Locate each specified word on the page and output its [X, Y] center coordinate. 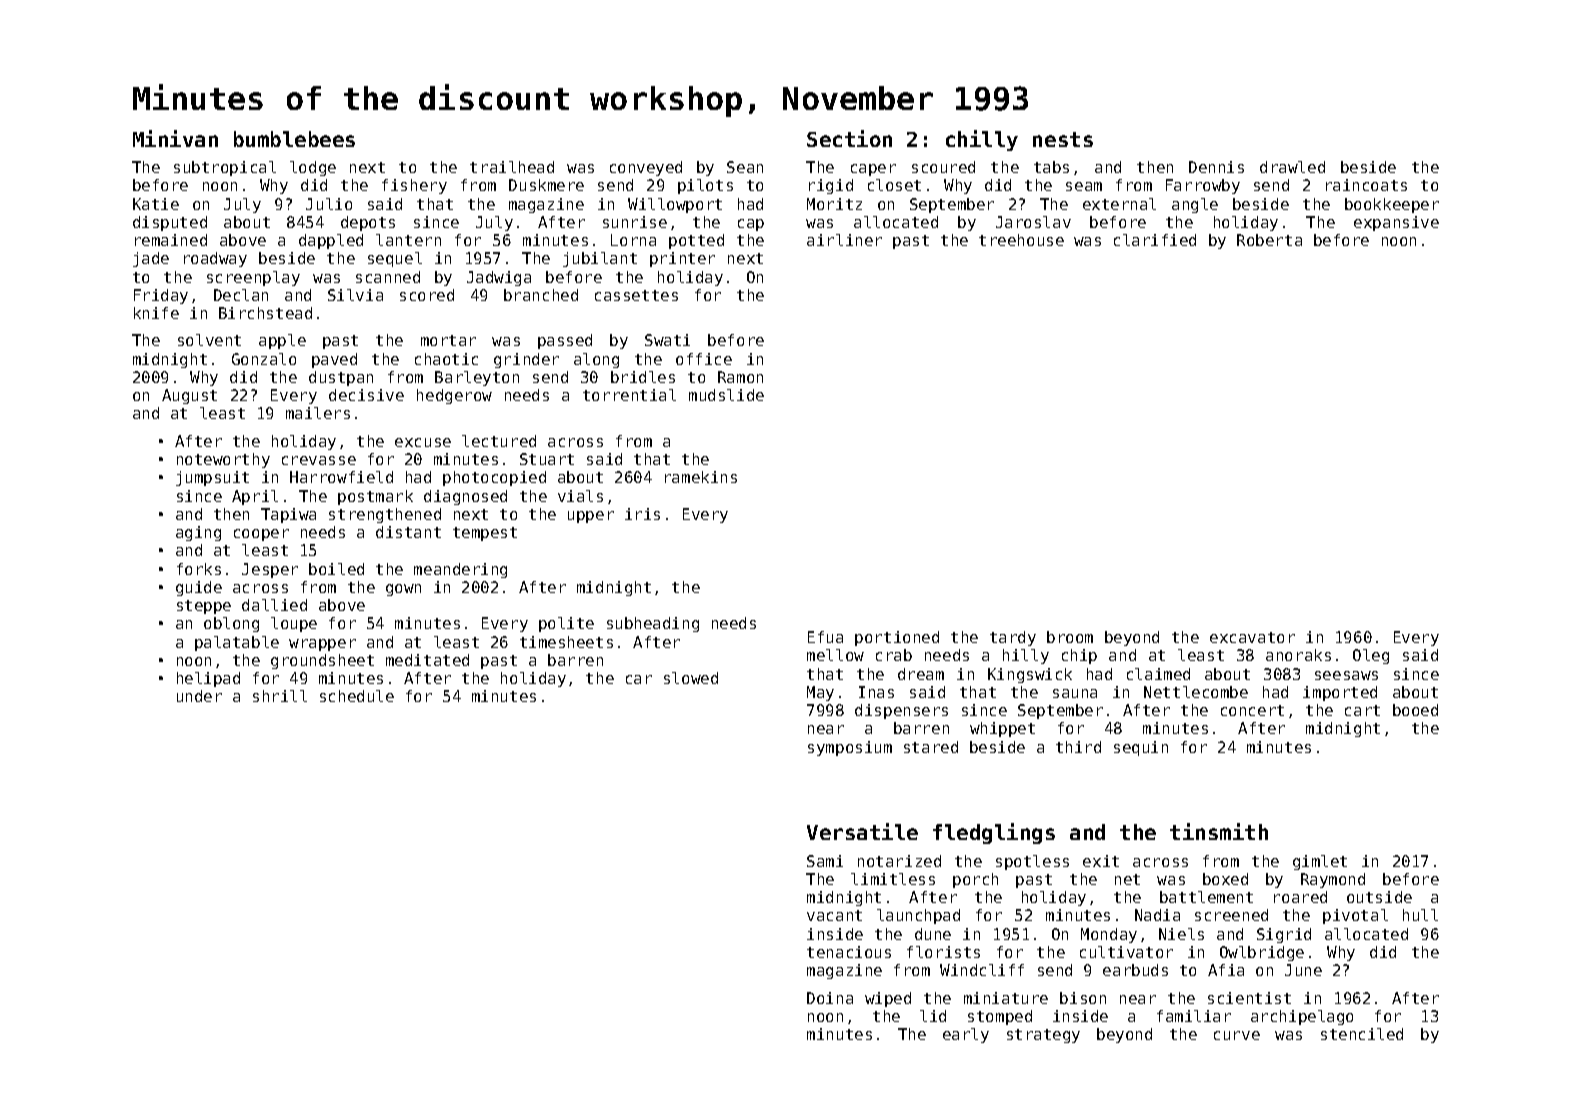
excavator [1252, 637]
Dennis [1216, 167]
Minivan [175, 138]
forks [199, 569]
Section [849, 138]
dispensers [901, 711]
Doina [830, 998]
